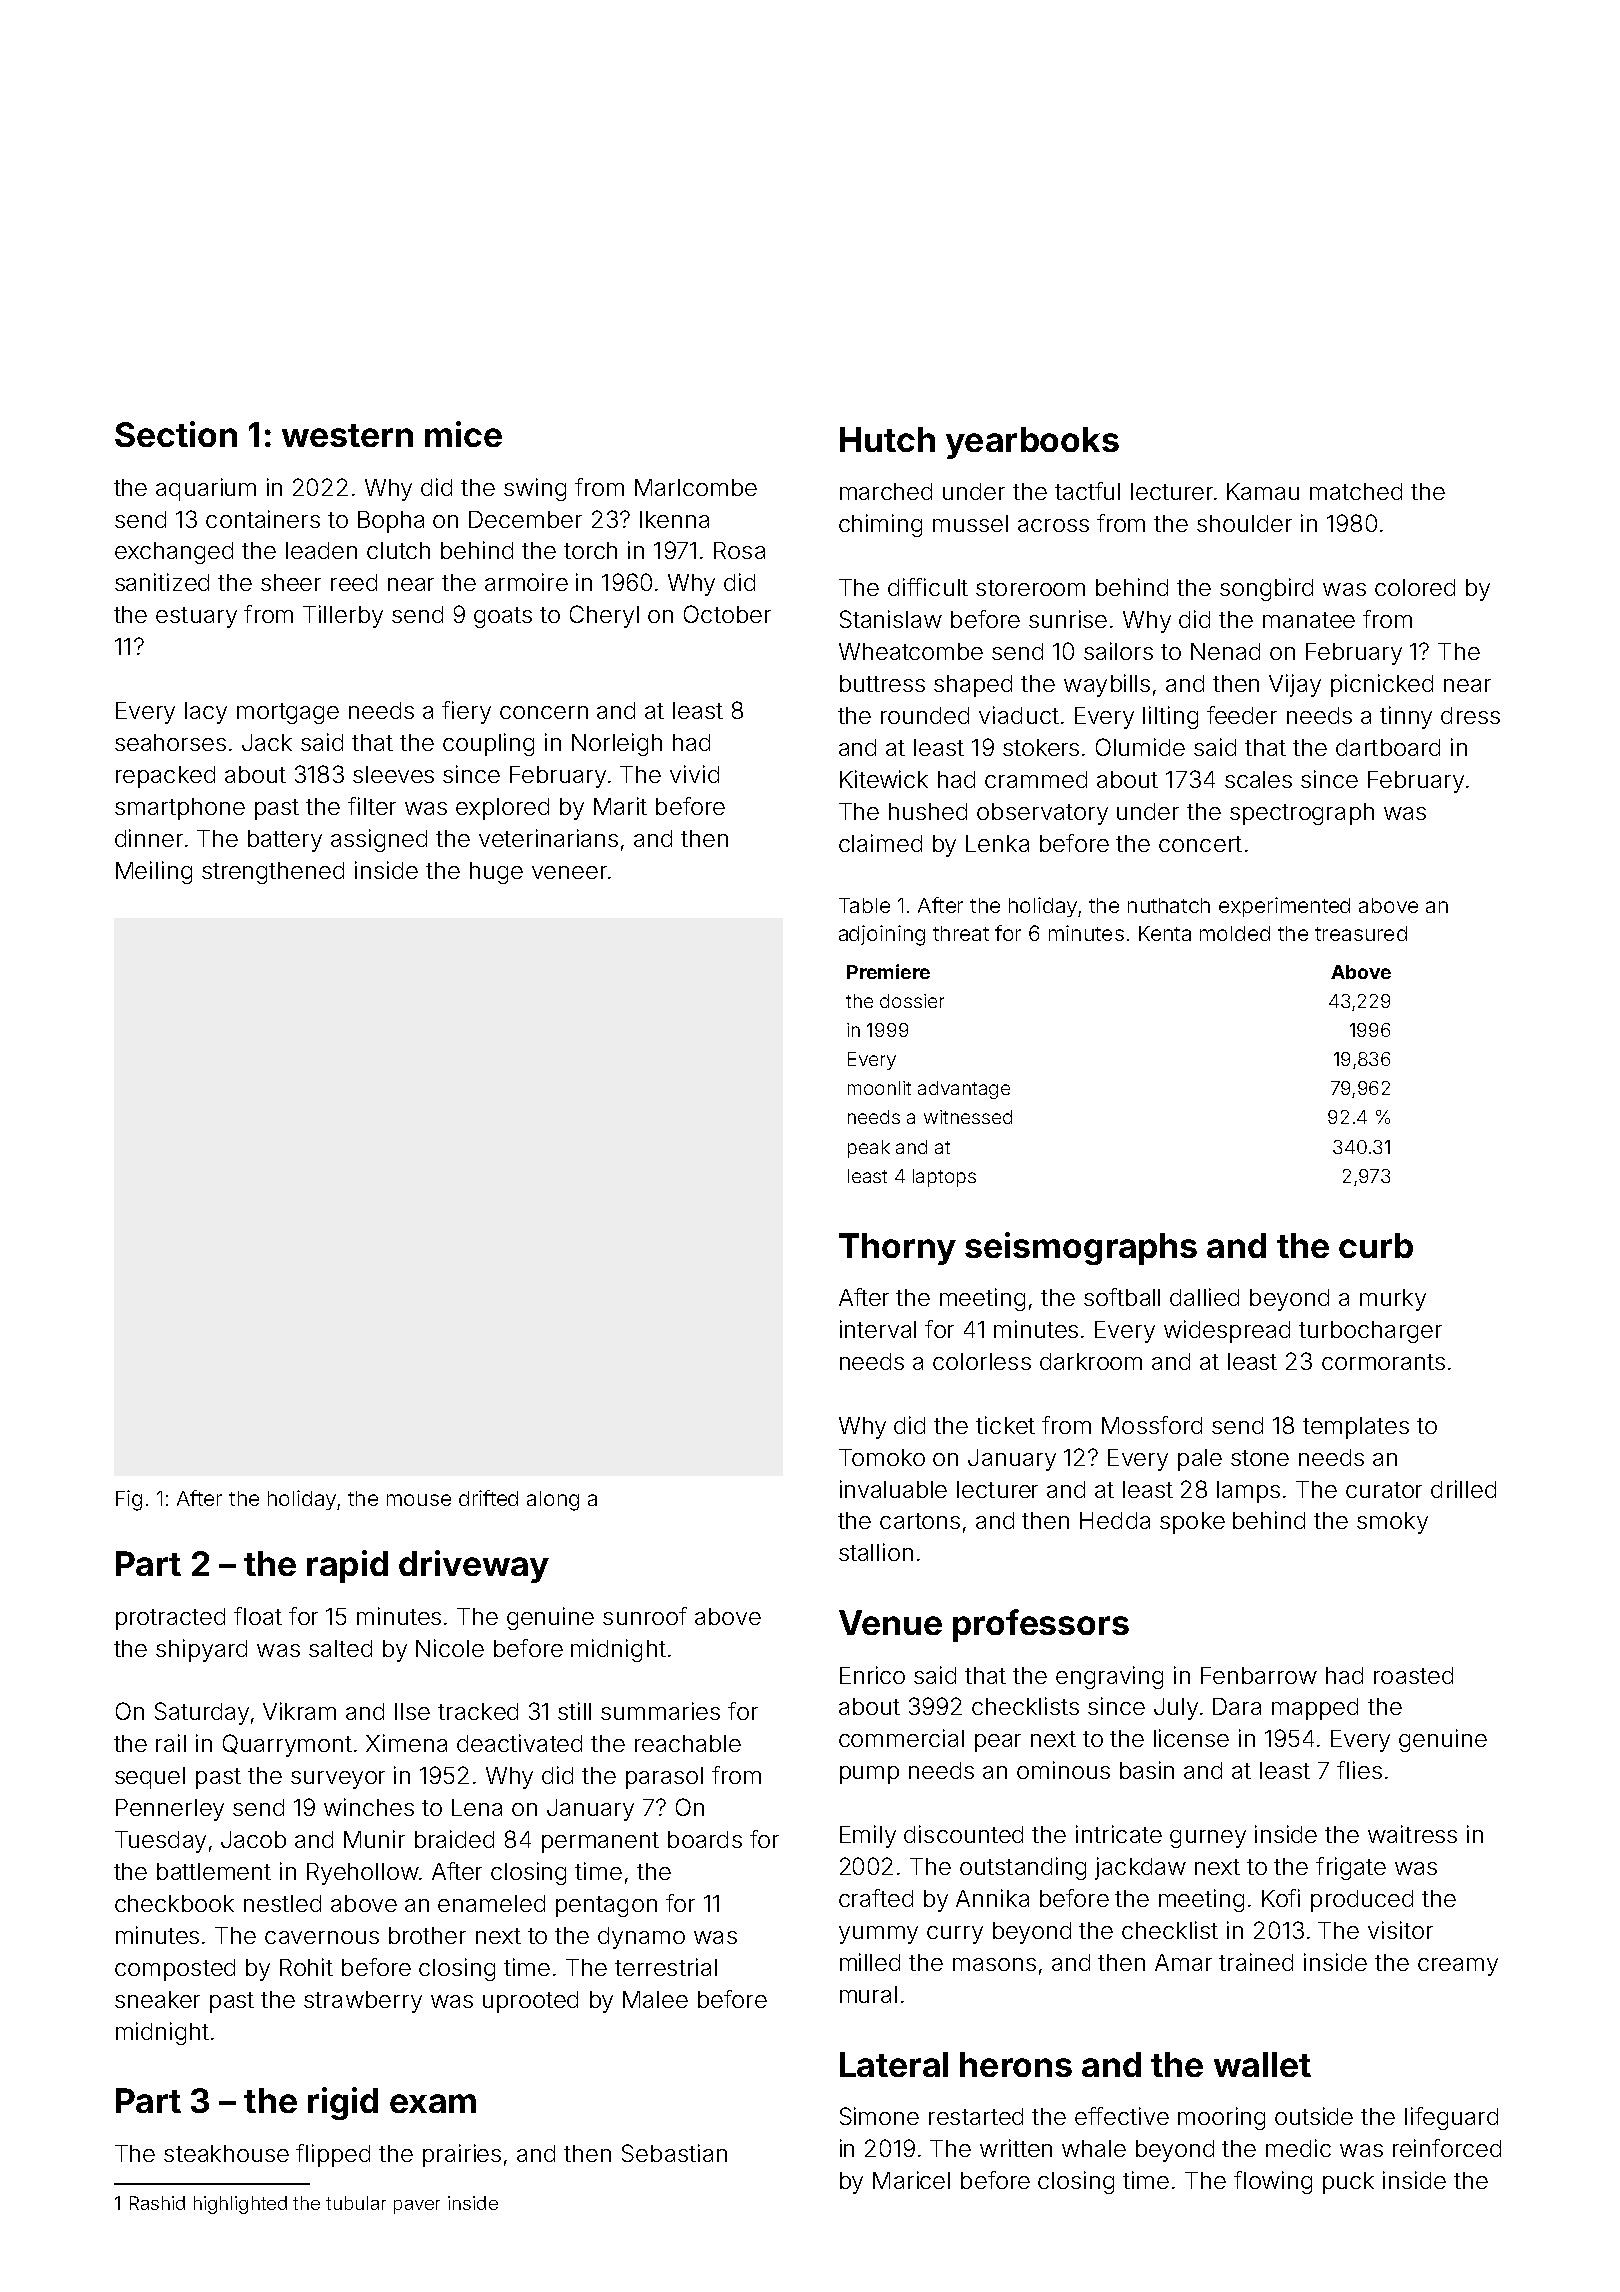 The width and height of the image is (1620, 2292). Describe the element at coordinates (202, 1713) in the image. I see `Saturday` at that location.
